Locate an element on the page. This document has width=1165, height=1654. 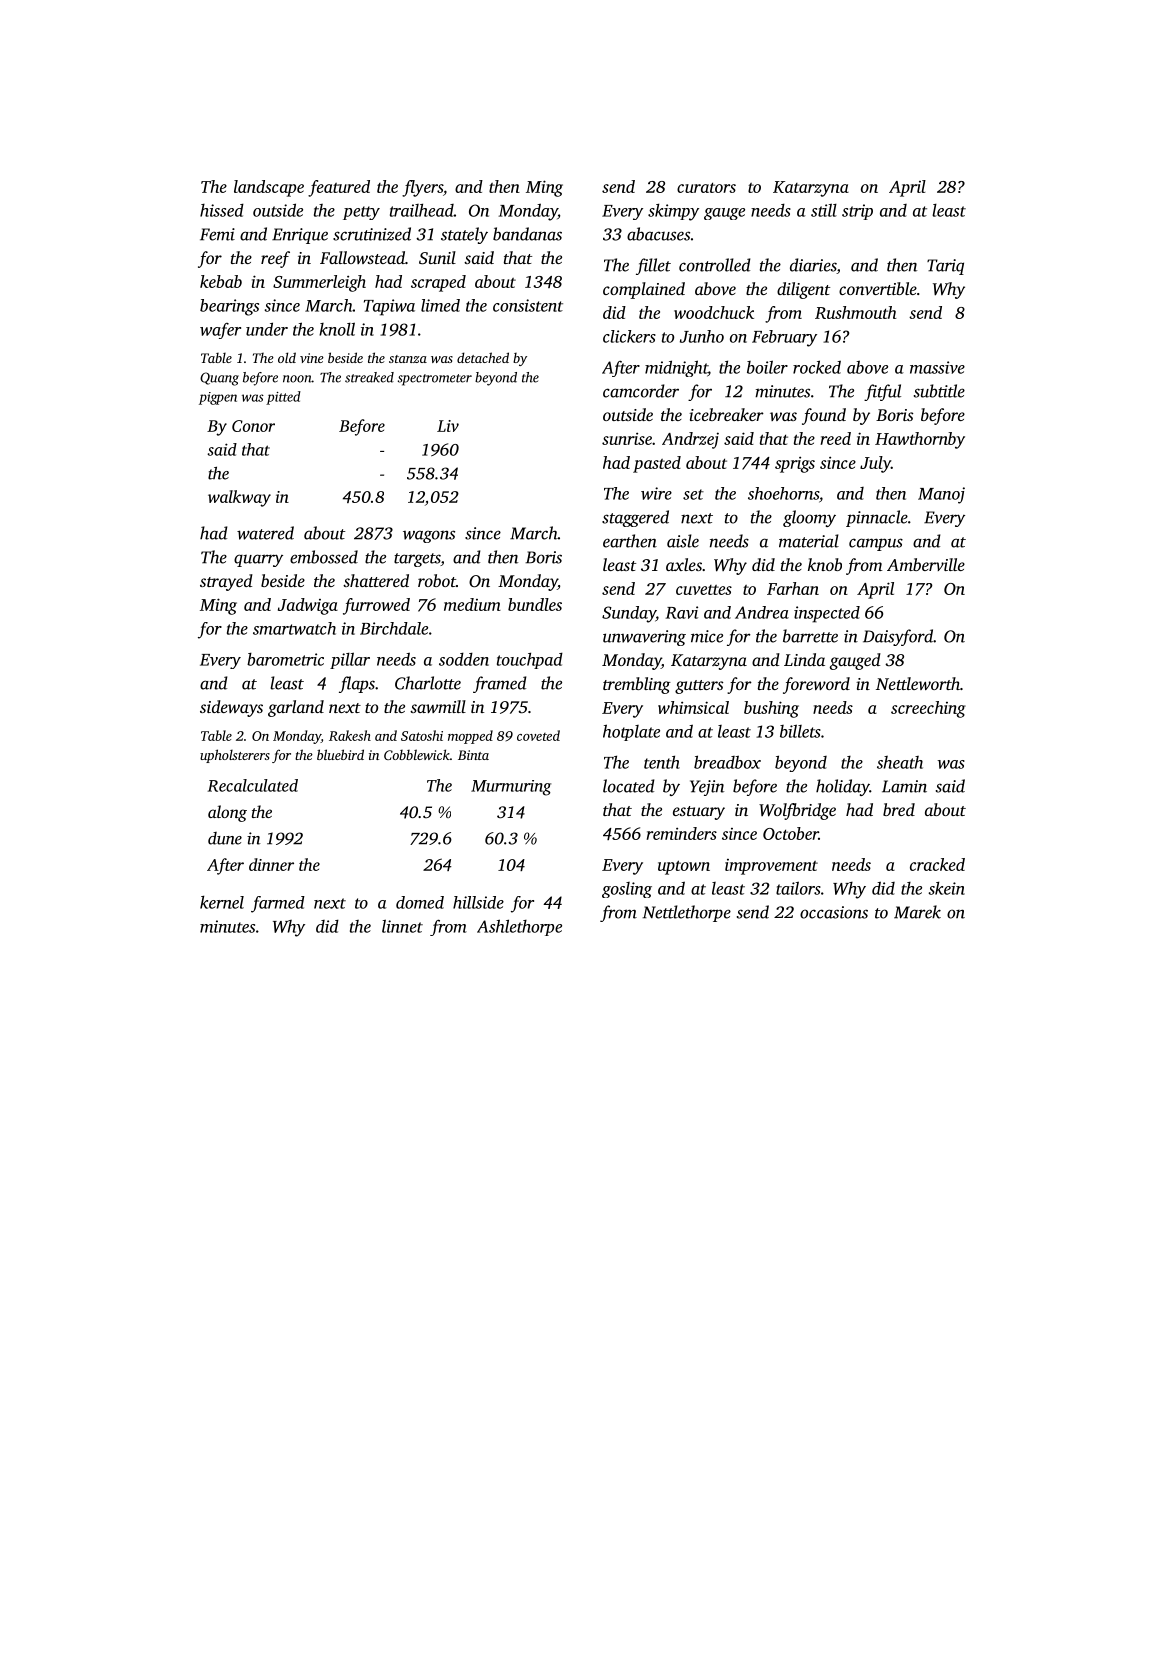
landscape is located at coordinates (269, 188).
